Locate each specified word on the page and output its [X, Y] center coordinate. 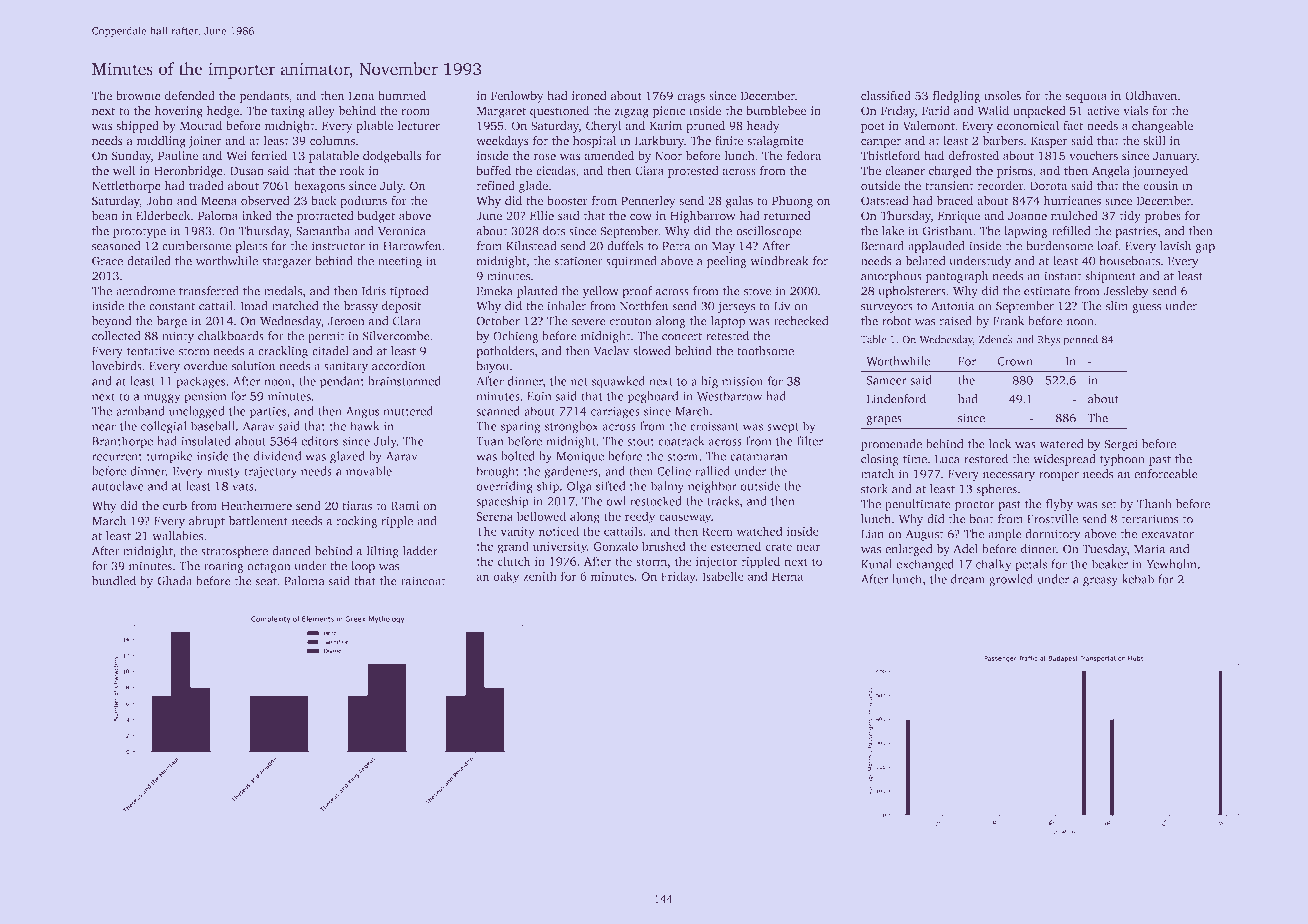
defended [190, 95]
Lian [872, 534]
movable [369, 471]
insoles [1003, 95]
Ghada [174, 581]
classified [886, 95]
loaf [1108, 246]
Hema [787, 576]
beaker [1110, 564]
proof [638, 292]
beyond [111, 322]
